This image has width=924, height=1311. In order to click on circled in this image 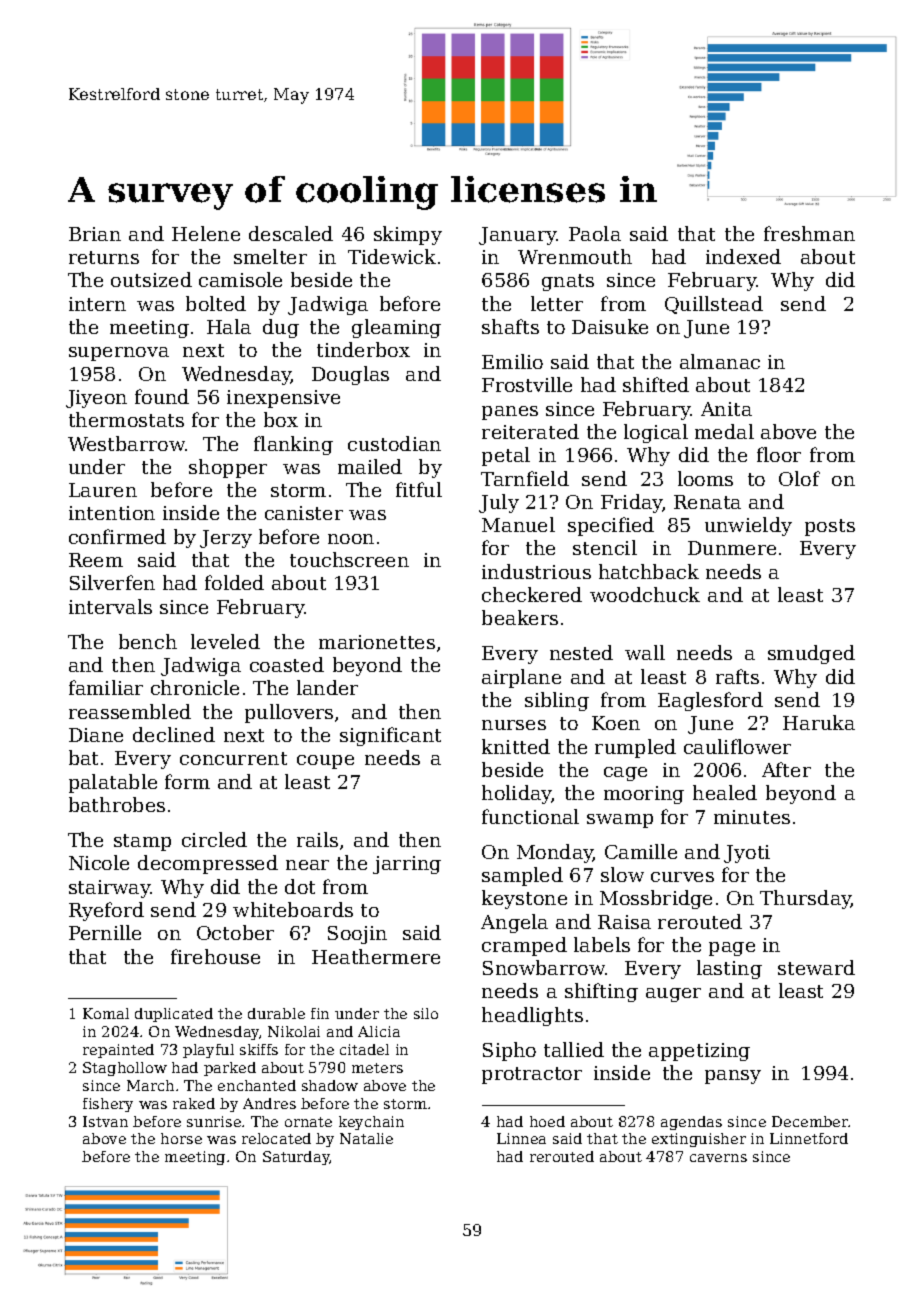, I will do `click(214, 839)`.
